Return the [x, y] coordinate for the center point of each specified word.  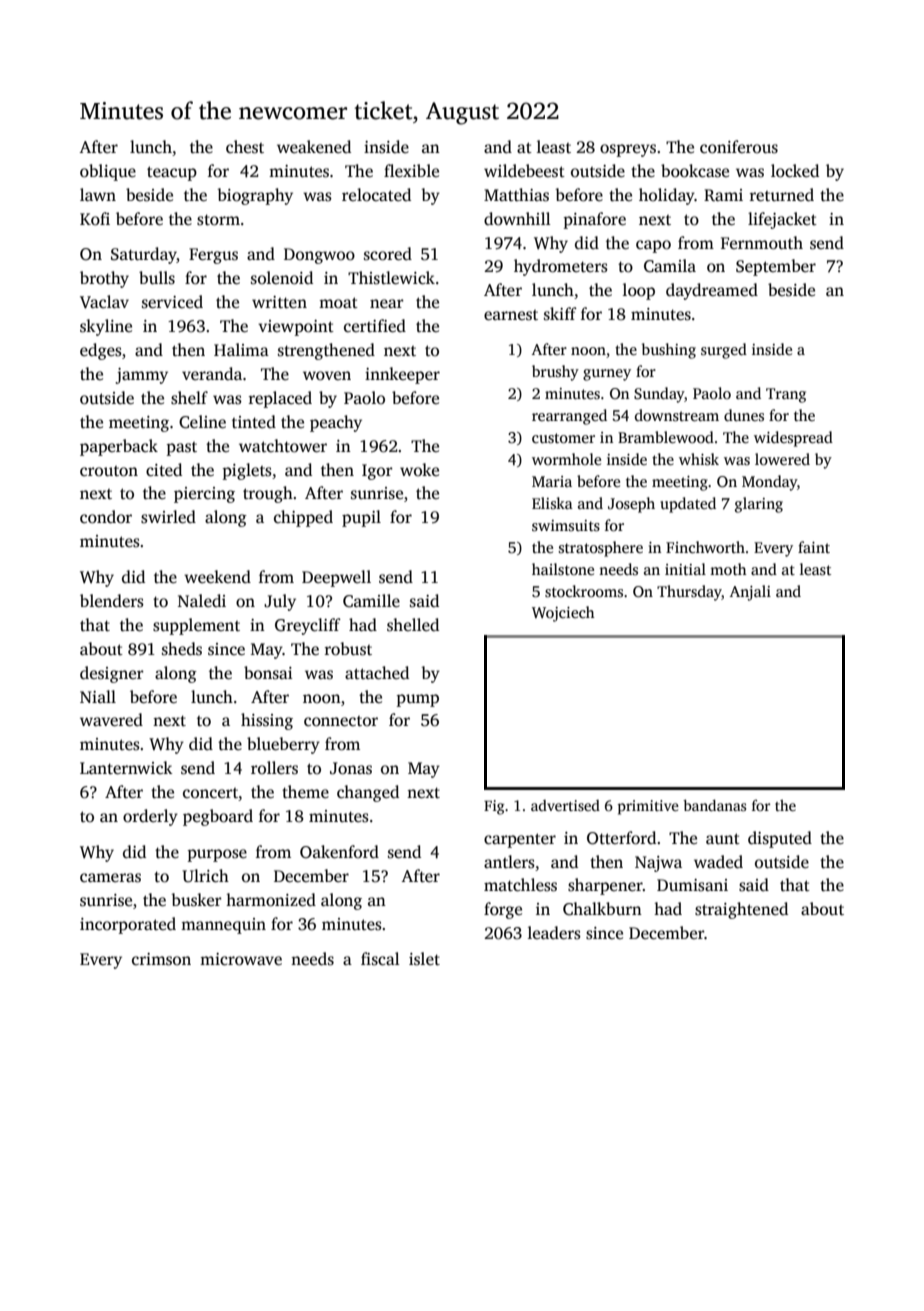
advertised [565, 805]
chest [245, 147]
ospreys [628, 150]
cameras [110, 878]
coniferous [739, 147]
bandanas [714, 805]
